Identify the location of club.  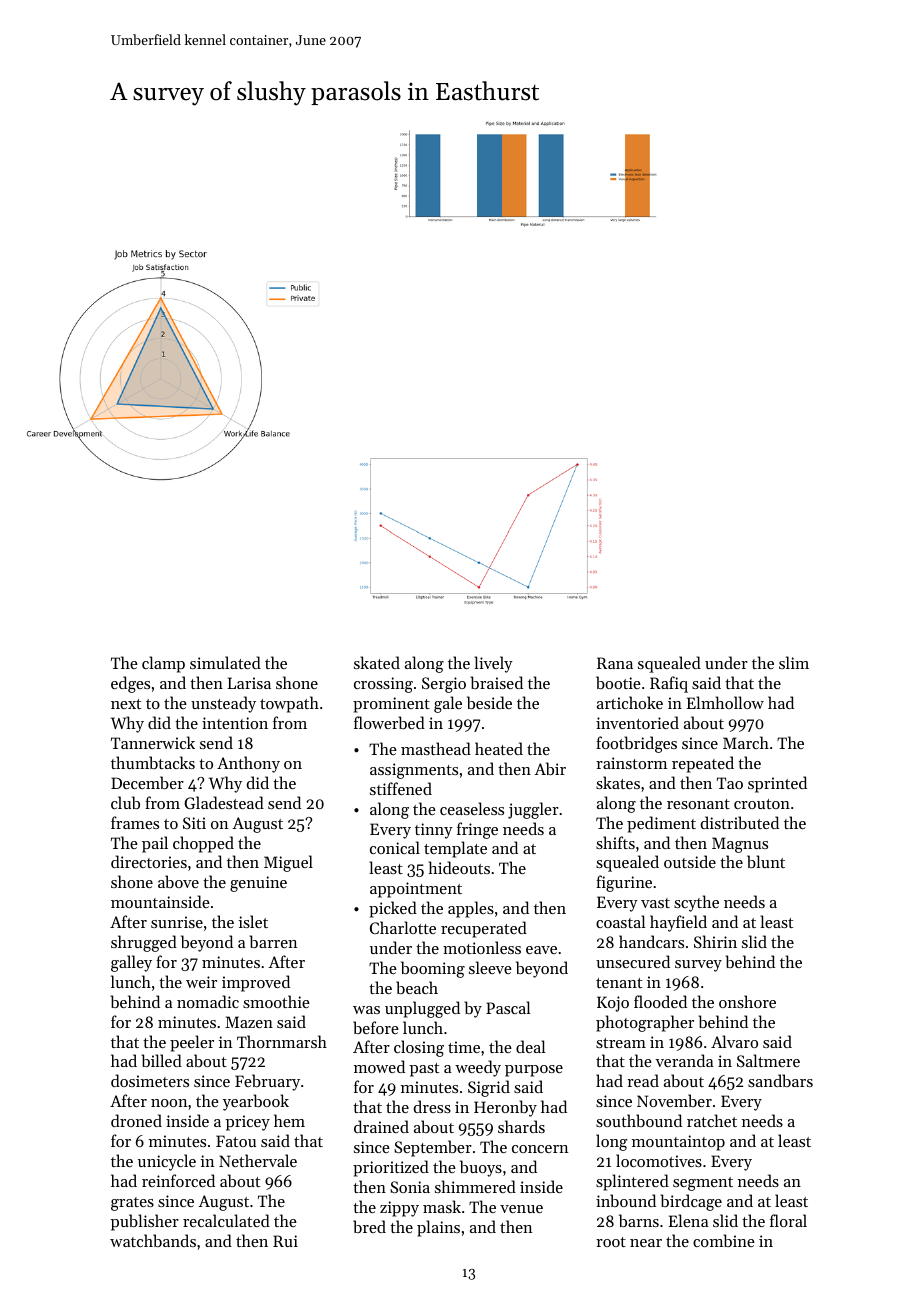
(125, 802).
